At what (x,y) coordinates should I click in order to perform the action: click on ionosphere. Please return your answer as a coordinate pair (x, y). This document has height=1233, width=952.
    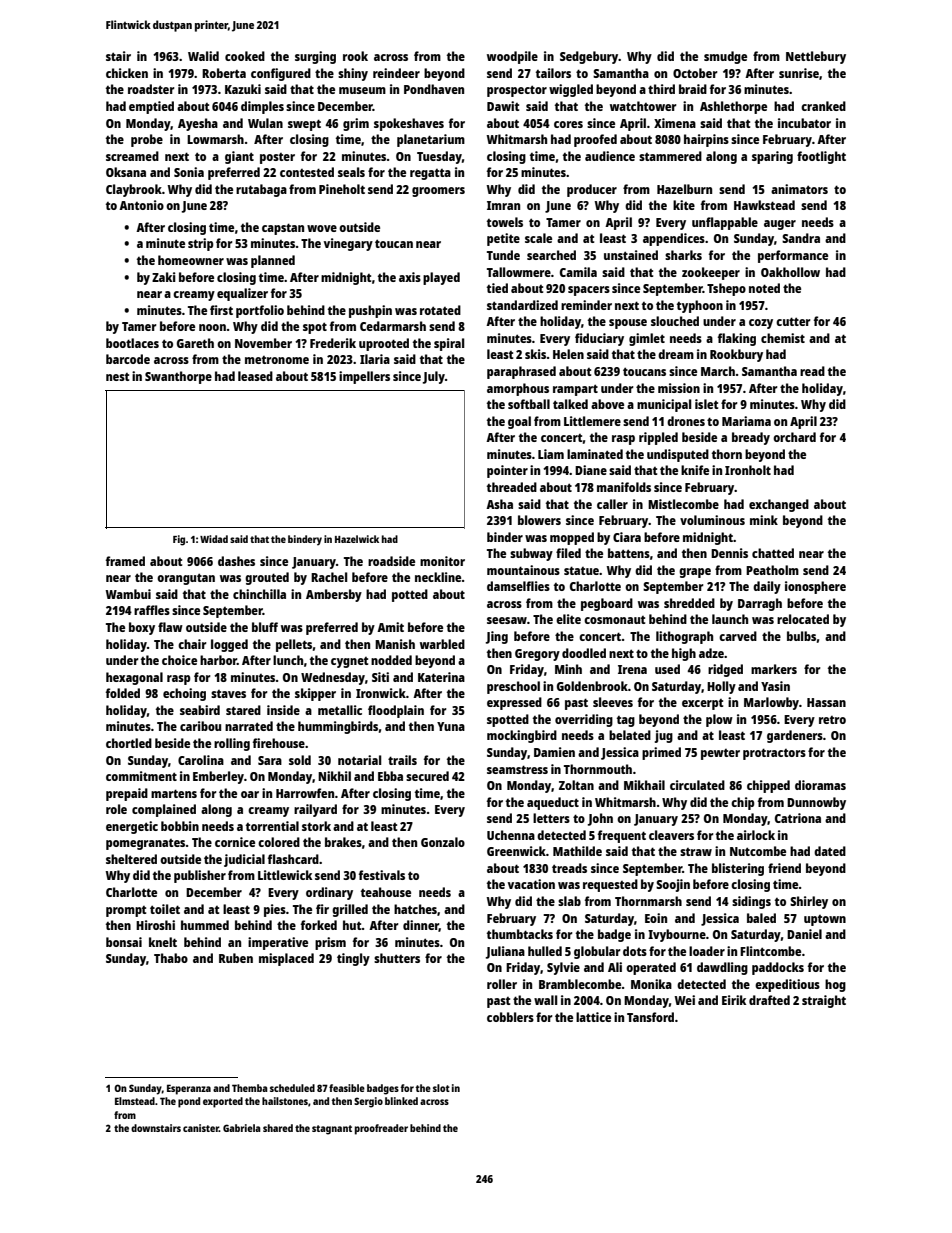
    Looking at the image, I should click on (815, 587).
